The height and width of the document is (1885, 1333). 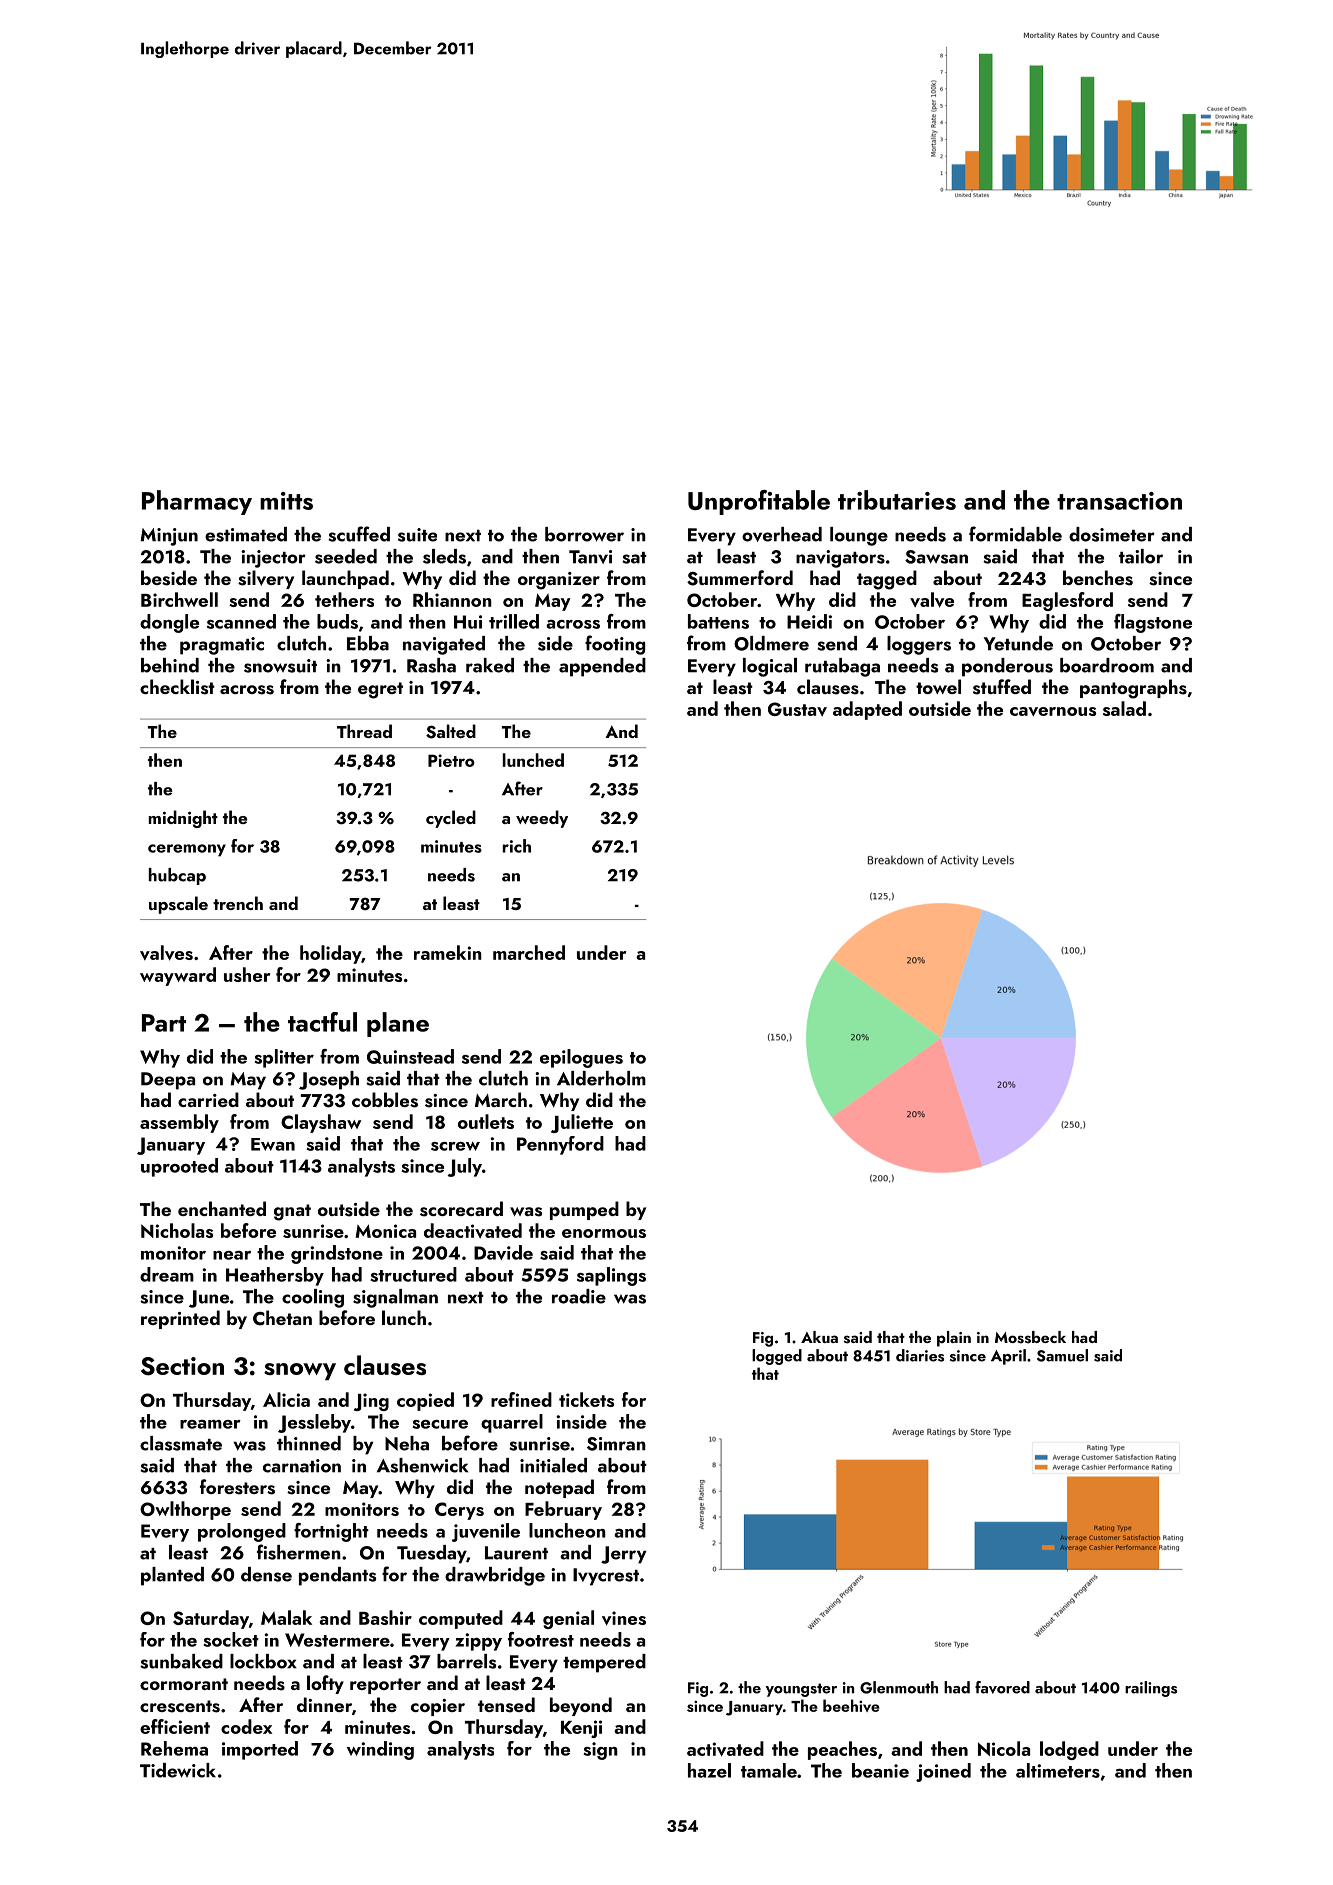 I want to click on crescents, so click(x=180, y=1706).
